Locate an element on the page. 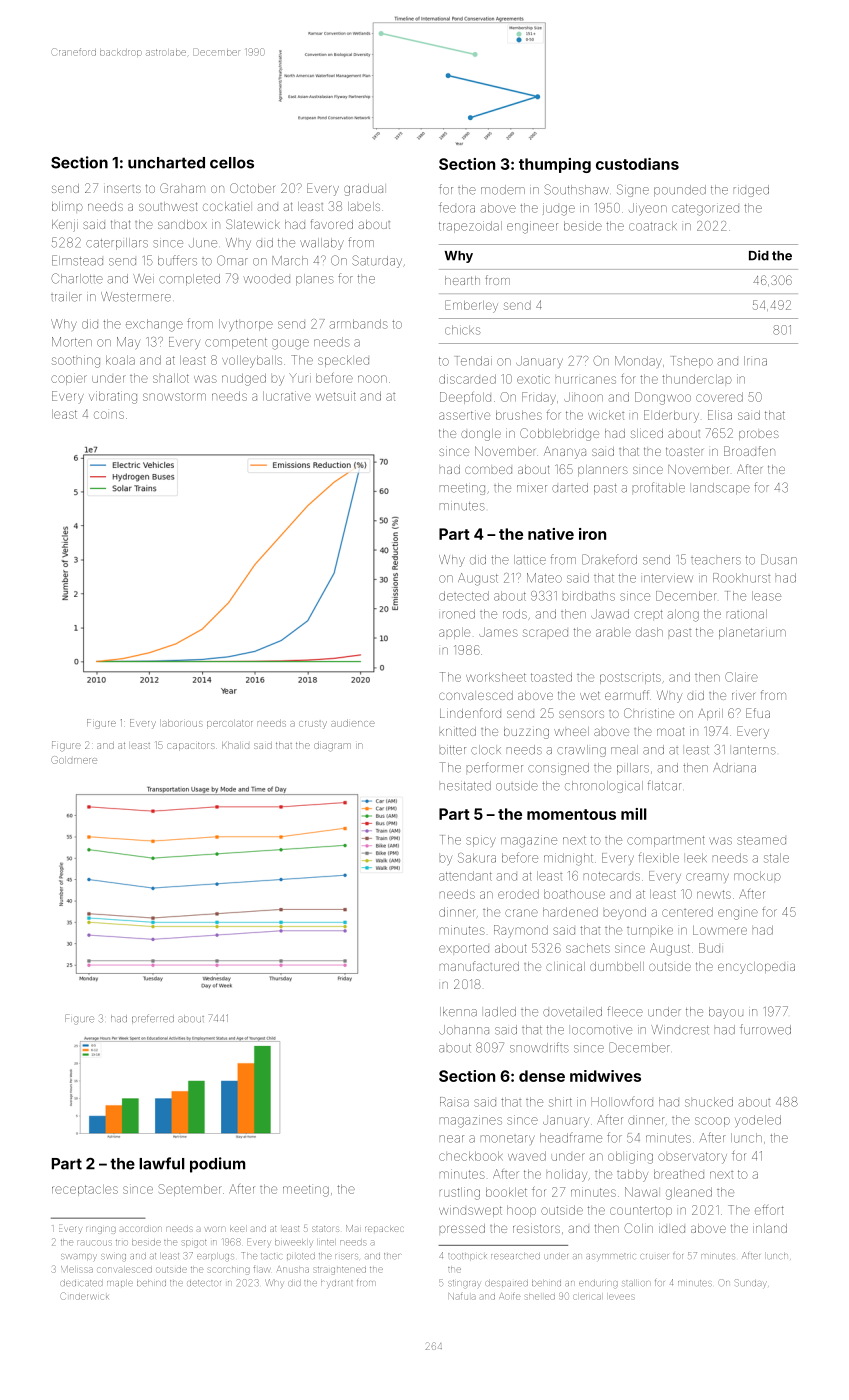  armbands is located at coordinates (358, 324).
